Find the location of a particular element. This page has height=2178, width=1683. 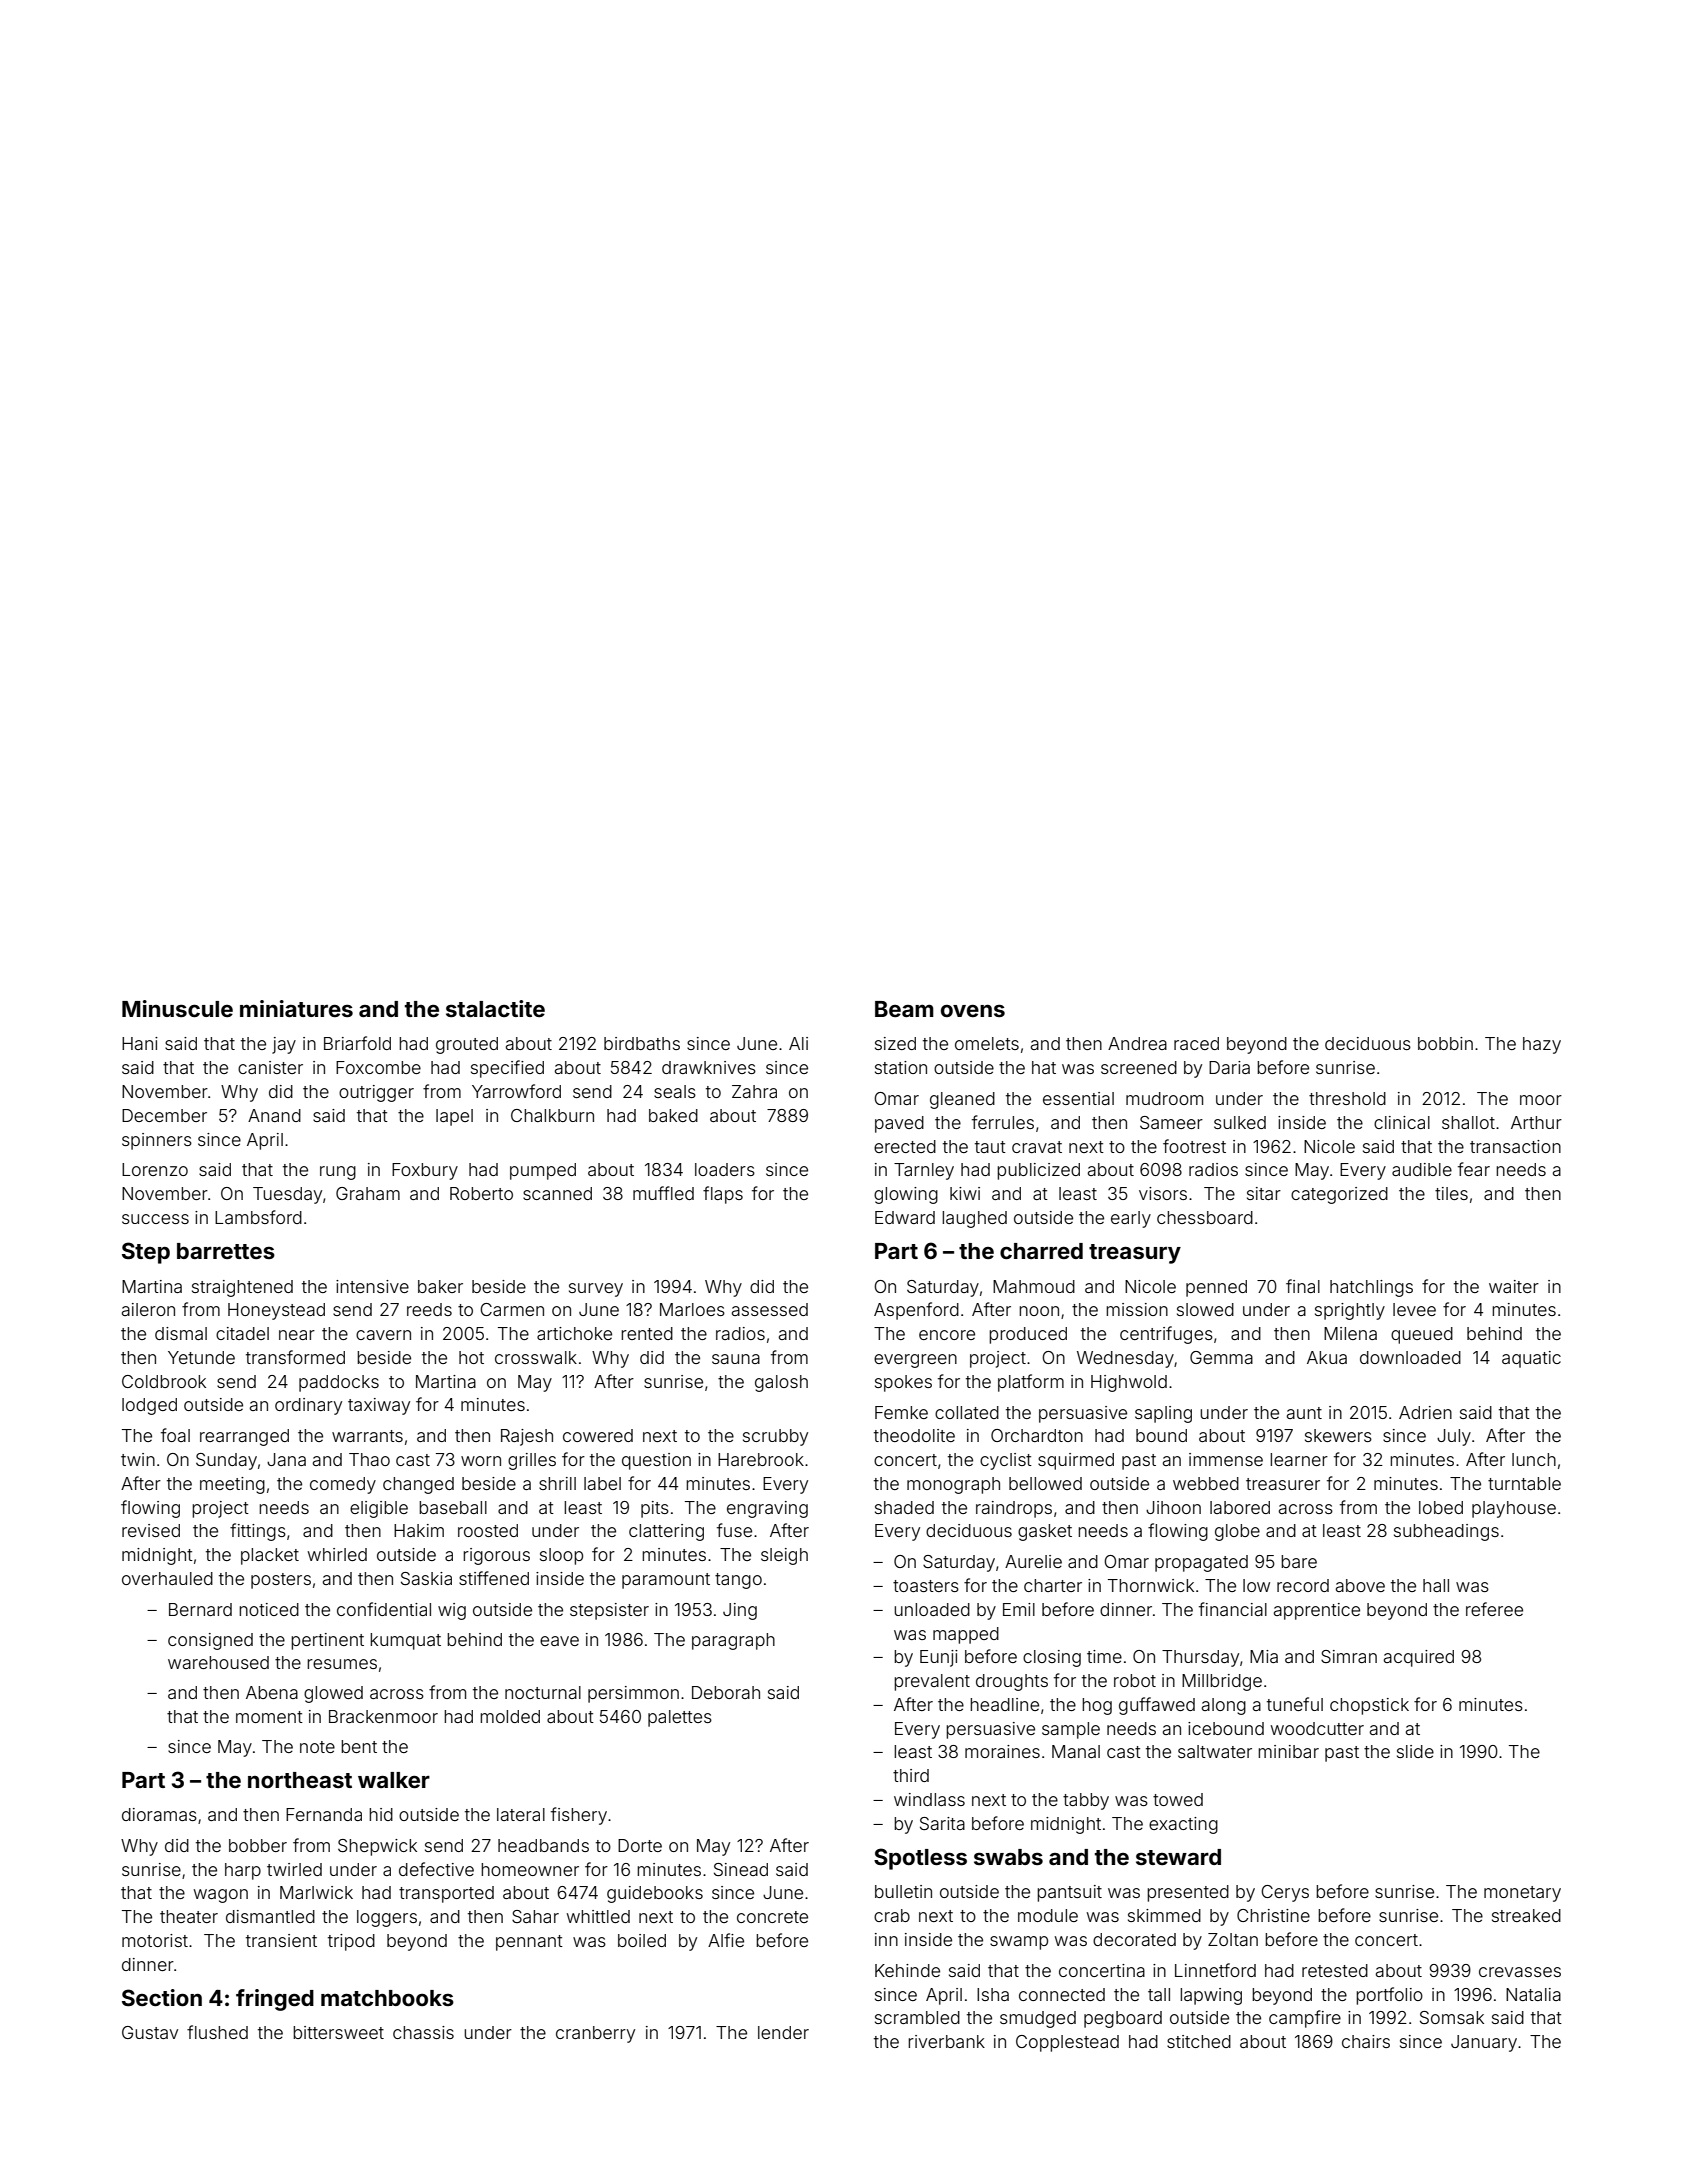

straightened is located at coordinates (242, 1288).
